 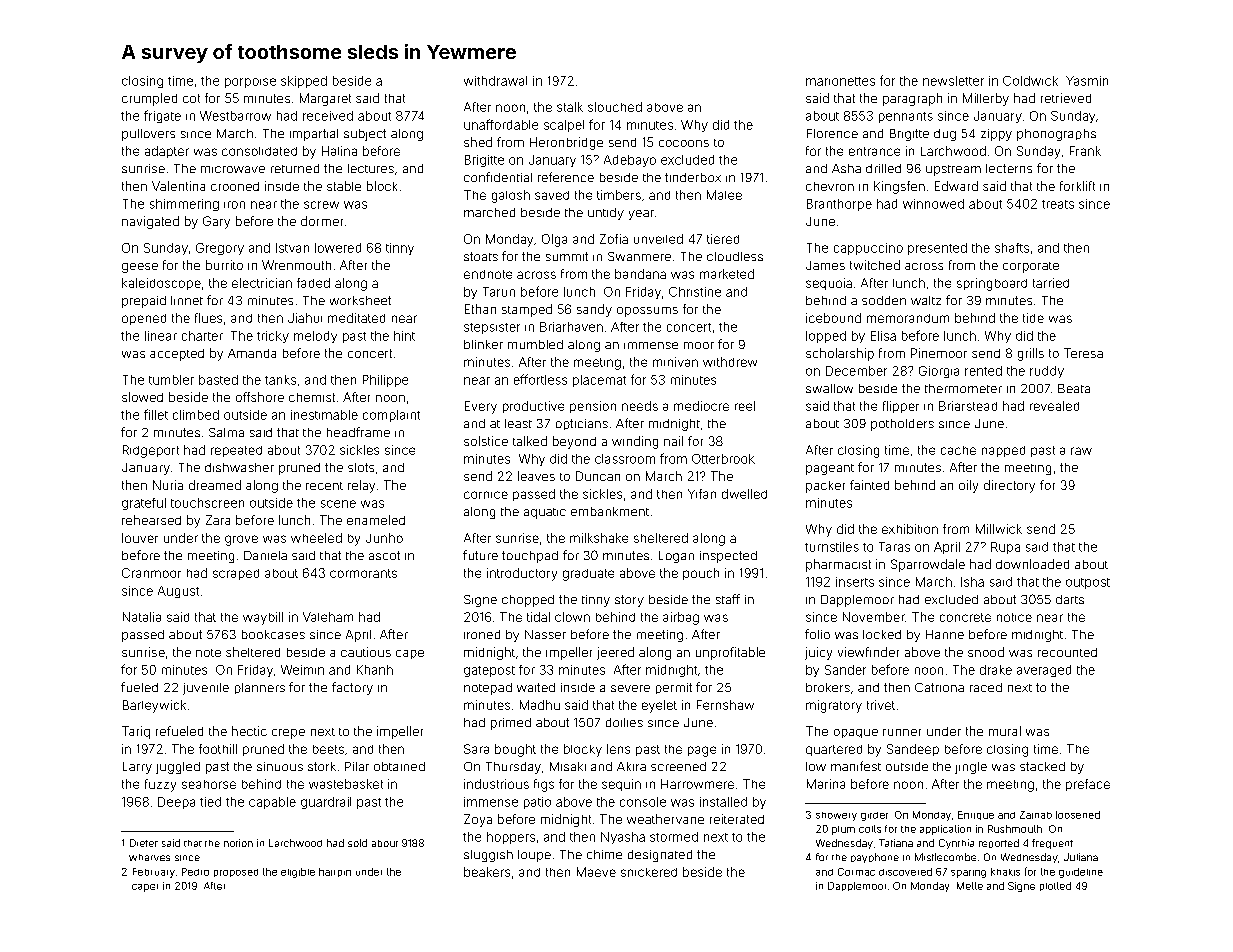 What do you see at coordinates (486, 441) in the screenshot?
I see `solstice` at bounding box center [486, 441].
